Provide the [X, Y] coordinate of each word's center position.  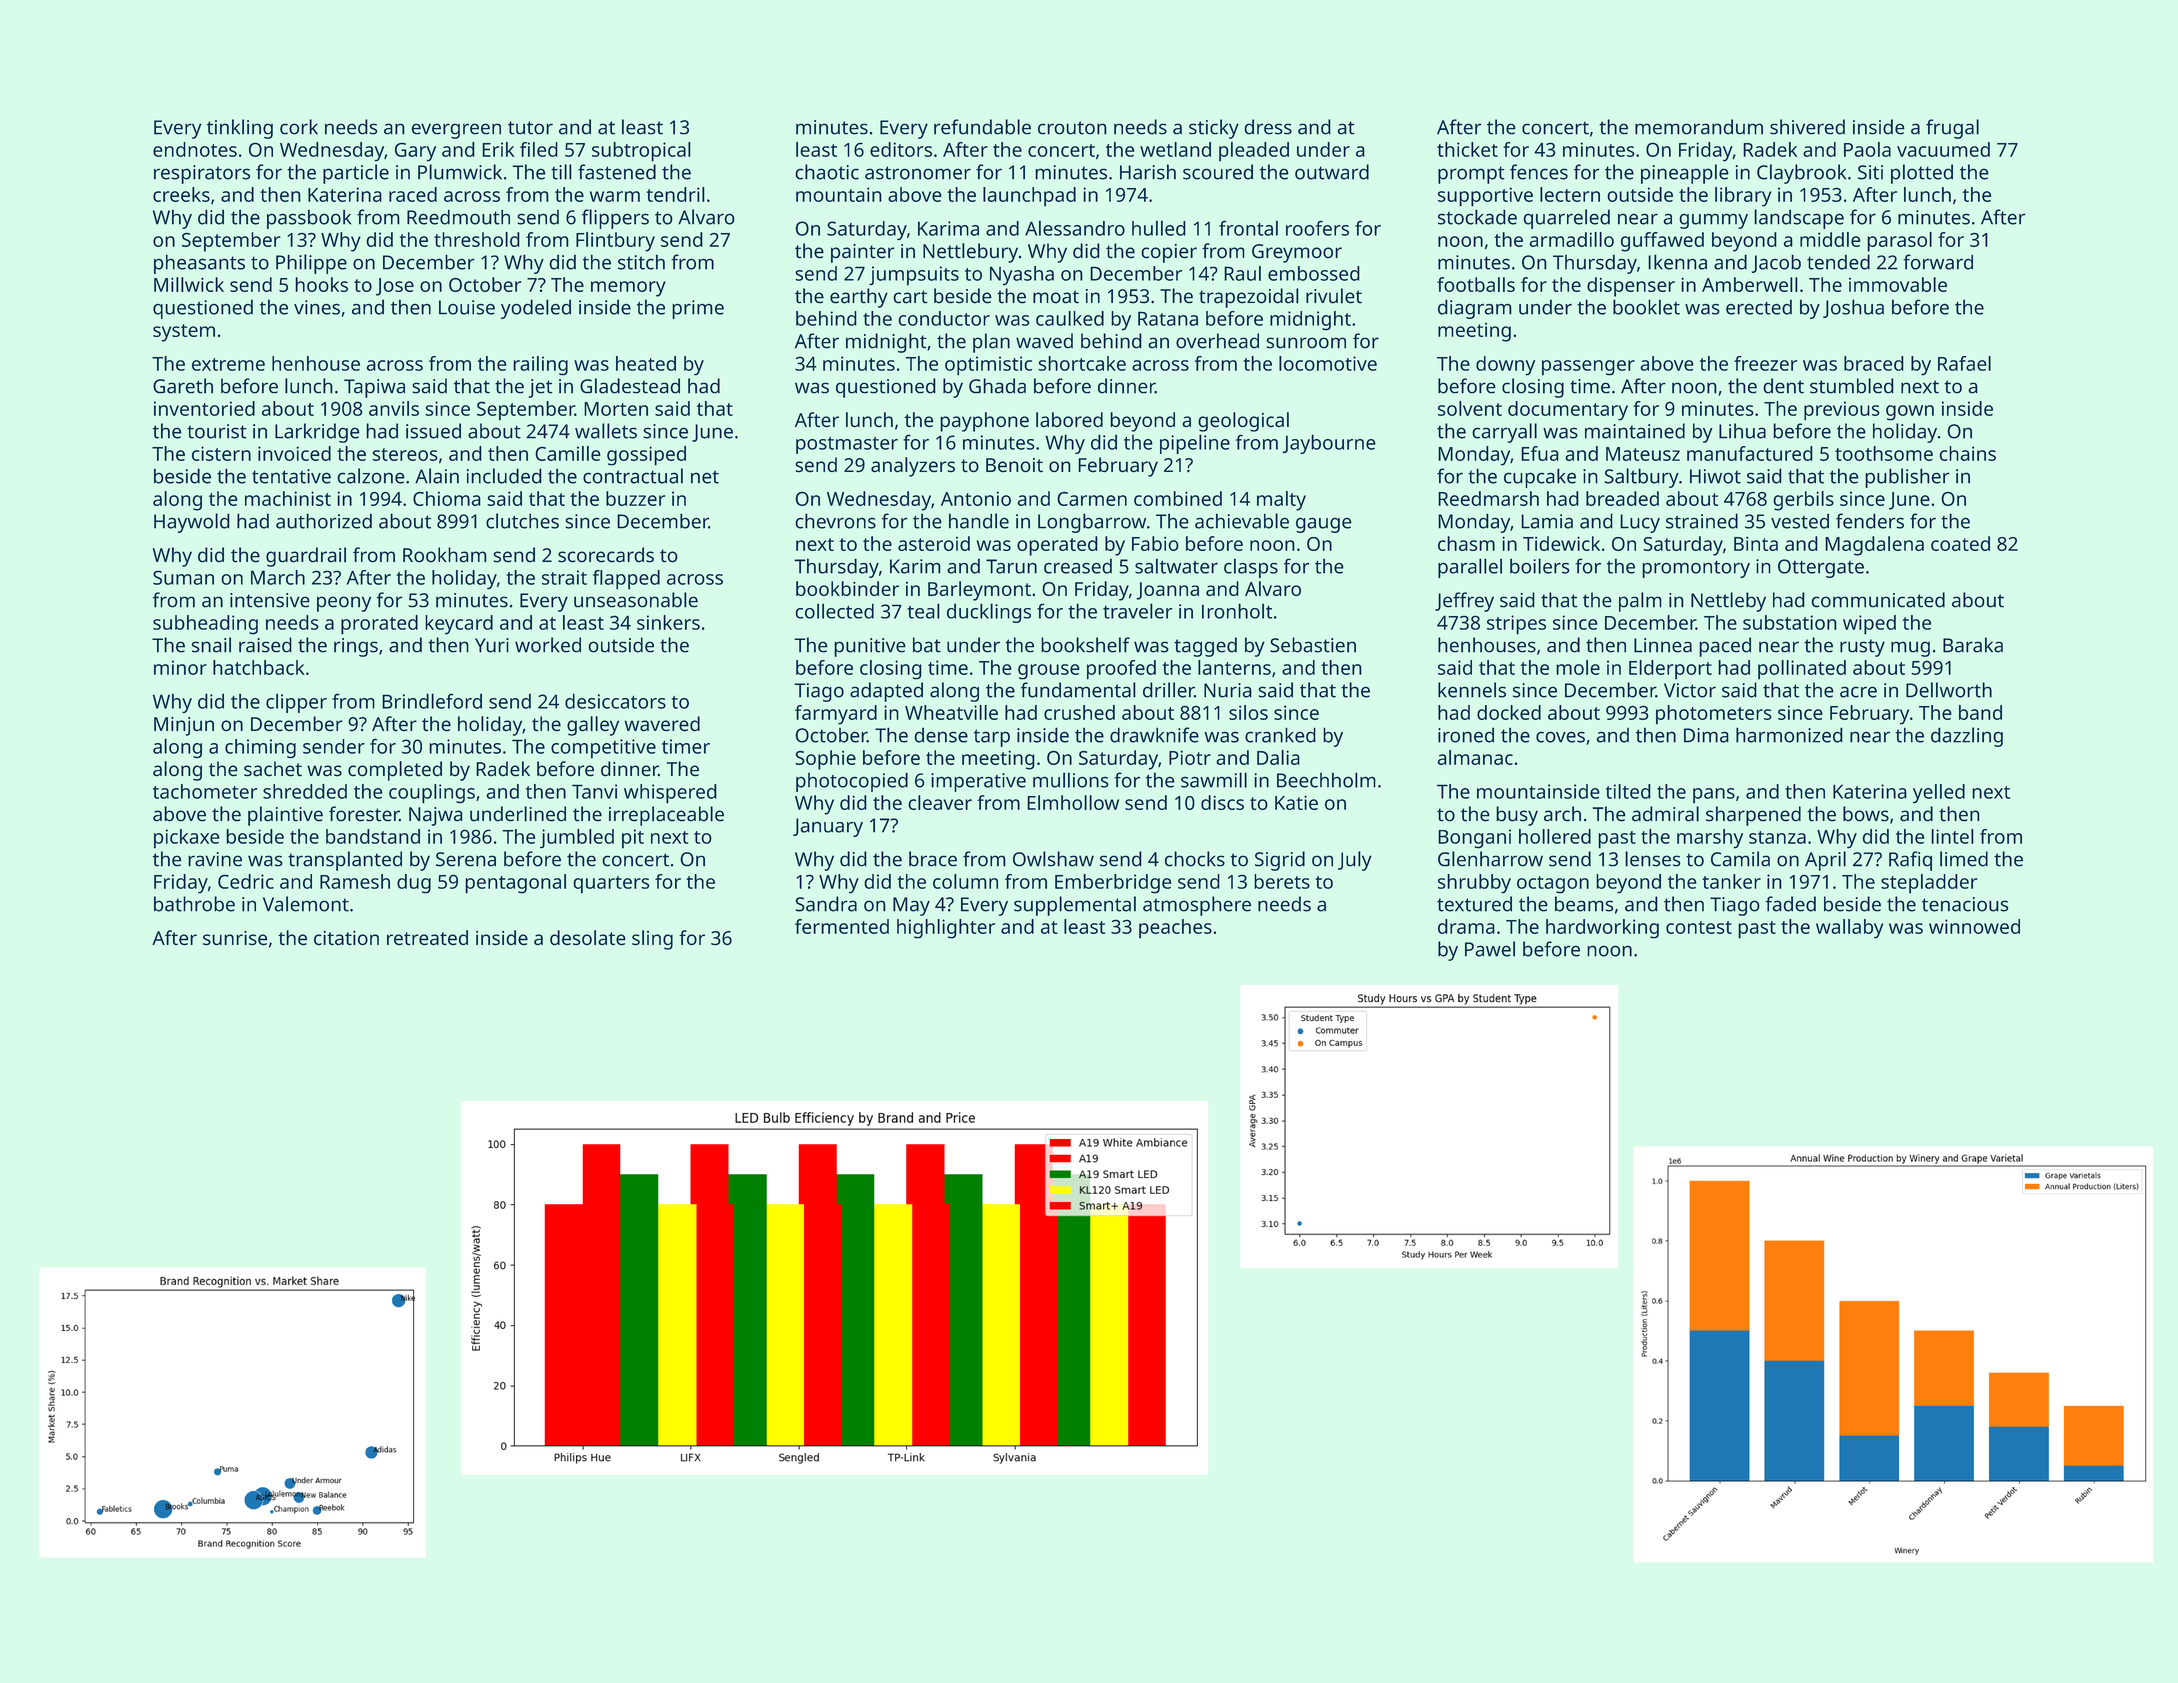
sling [652, 940]
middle [1830, 239]
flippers [615, 219]
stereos [405, 454]
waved [1044, 341]
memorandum [1699, 127]
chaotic [827, 172]
